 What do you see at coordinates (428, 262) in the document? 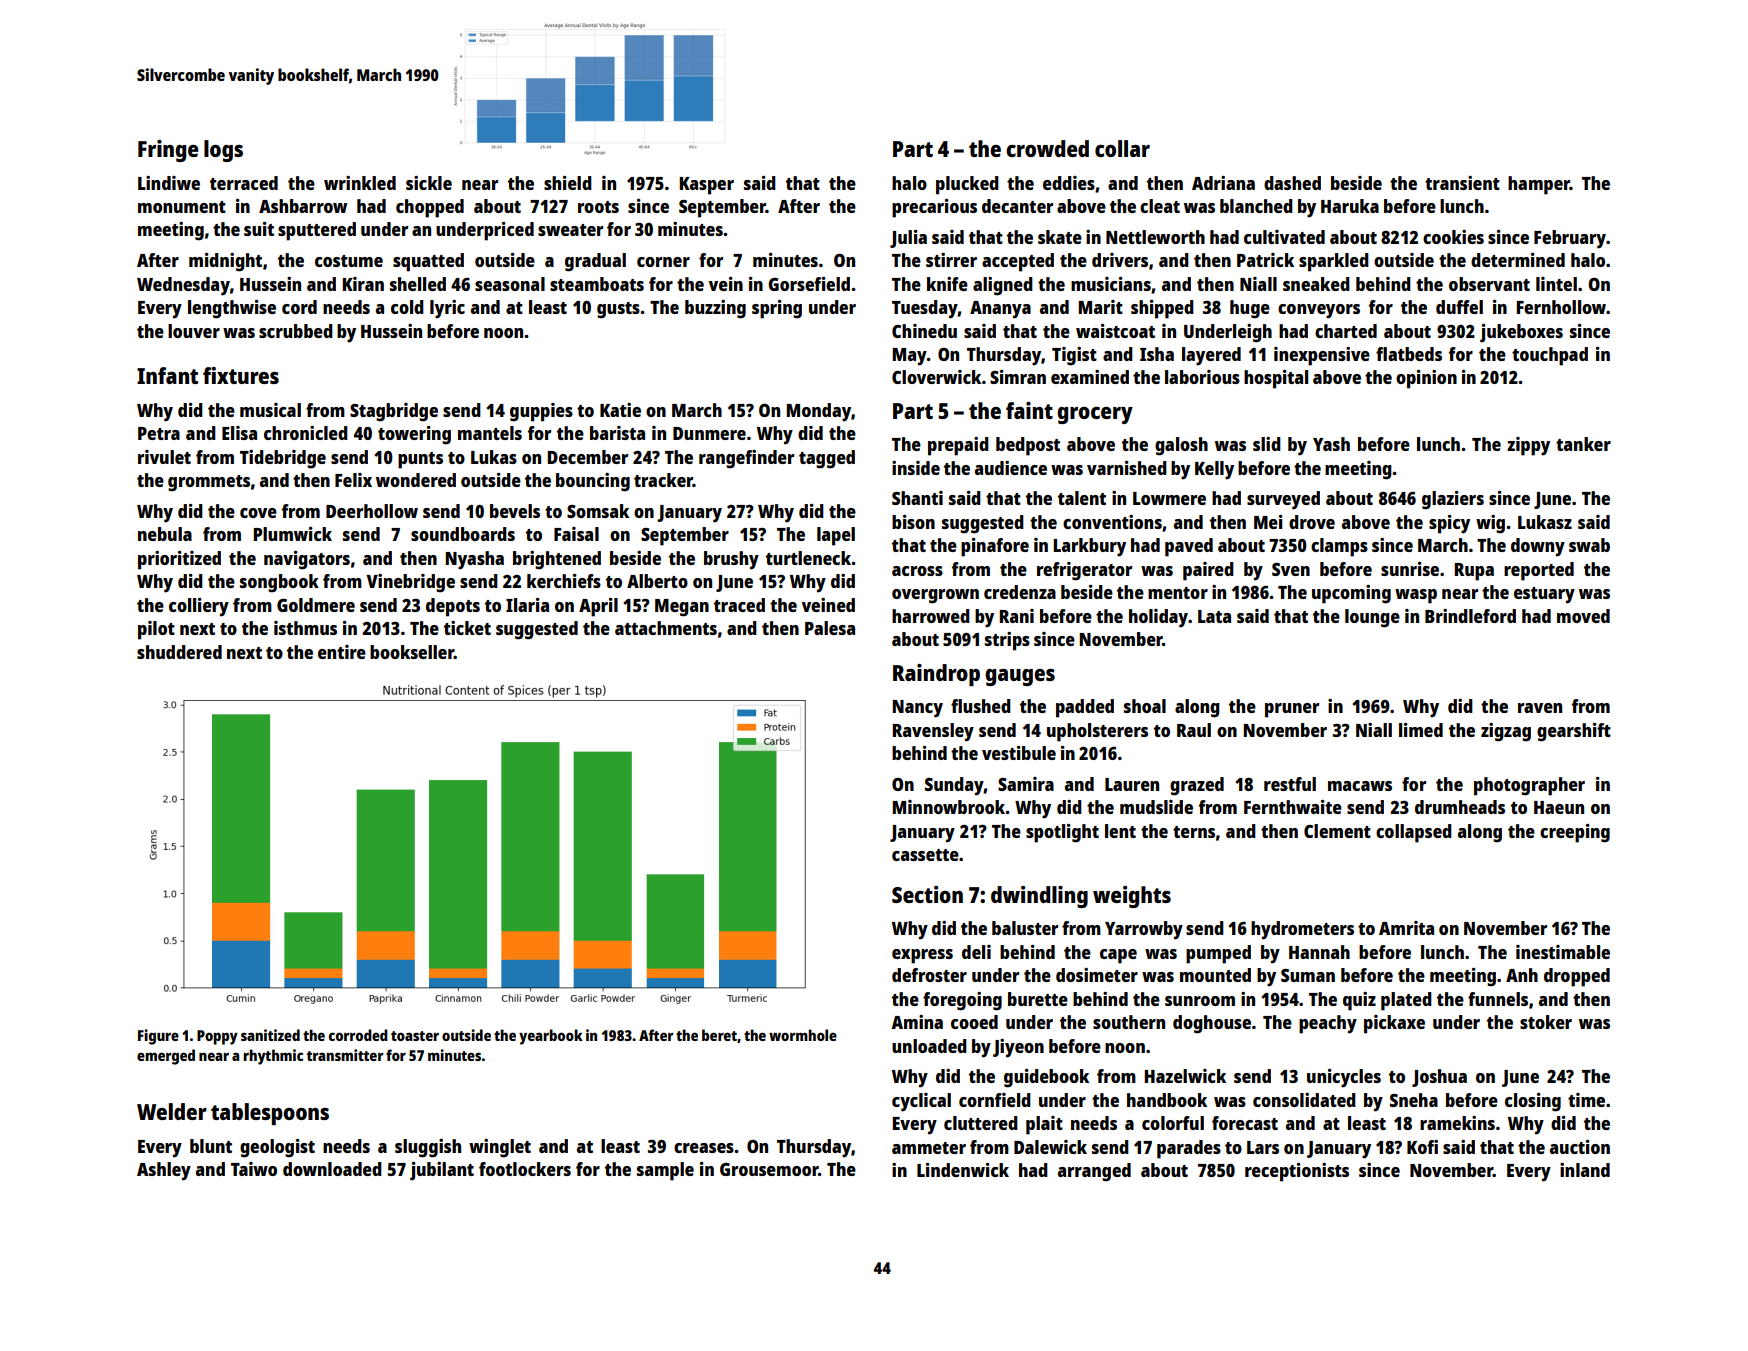
I see `squatted` at bounding box center [428, 262].
